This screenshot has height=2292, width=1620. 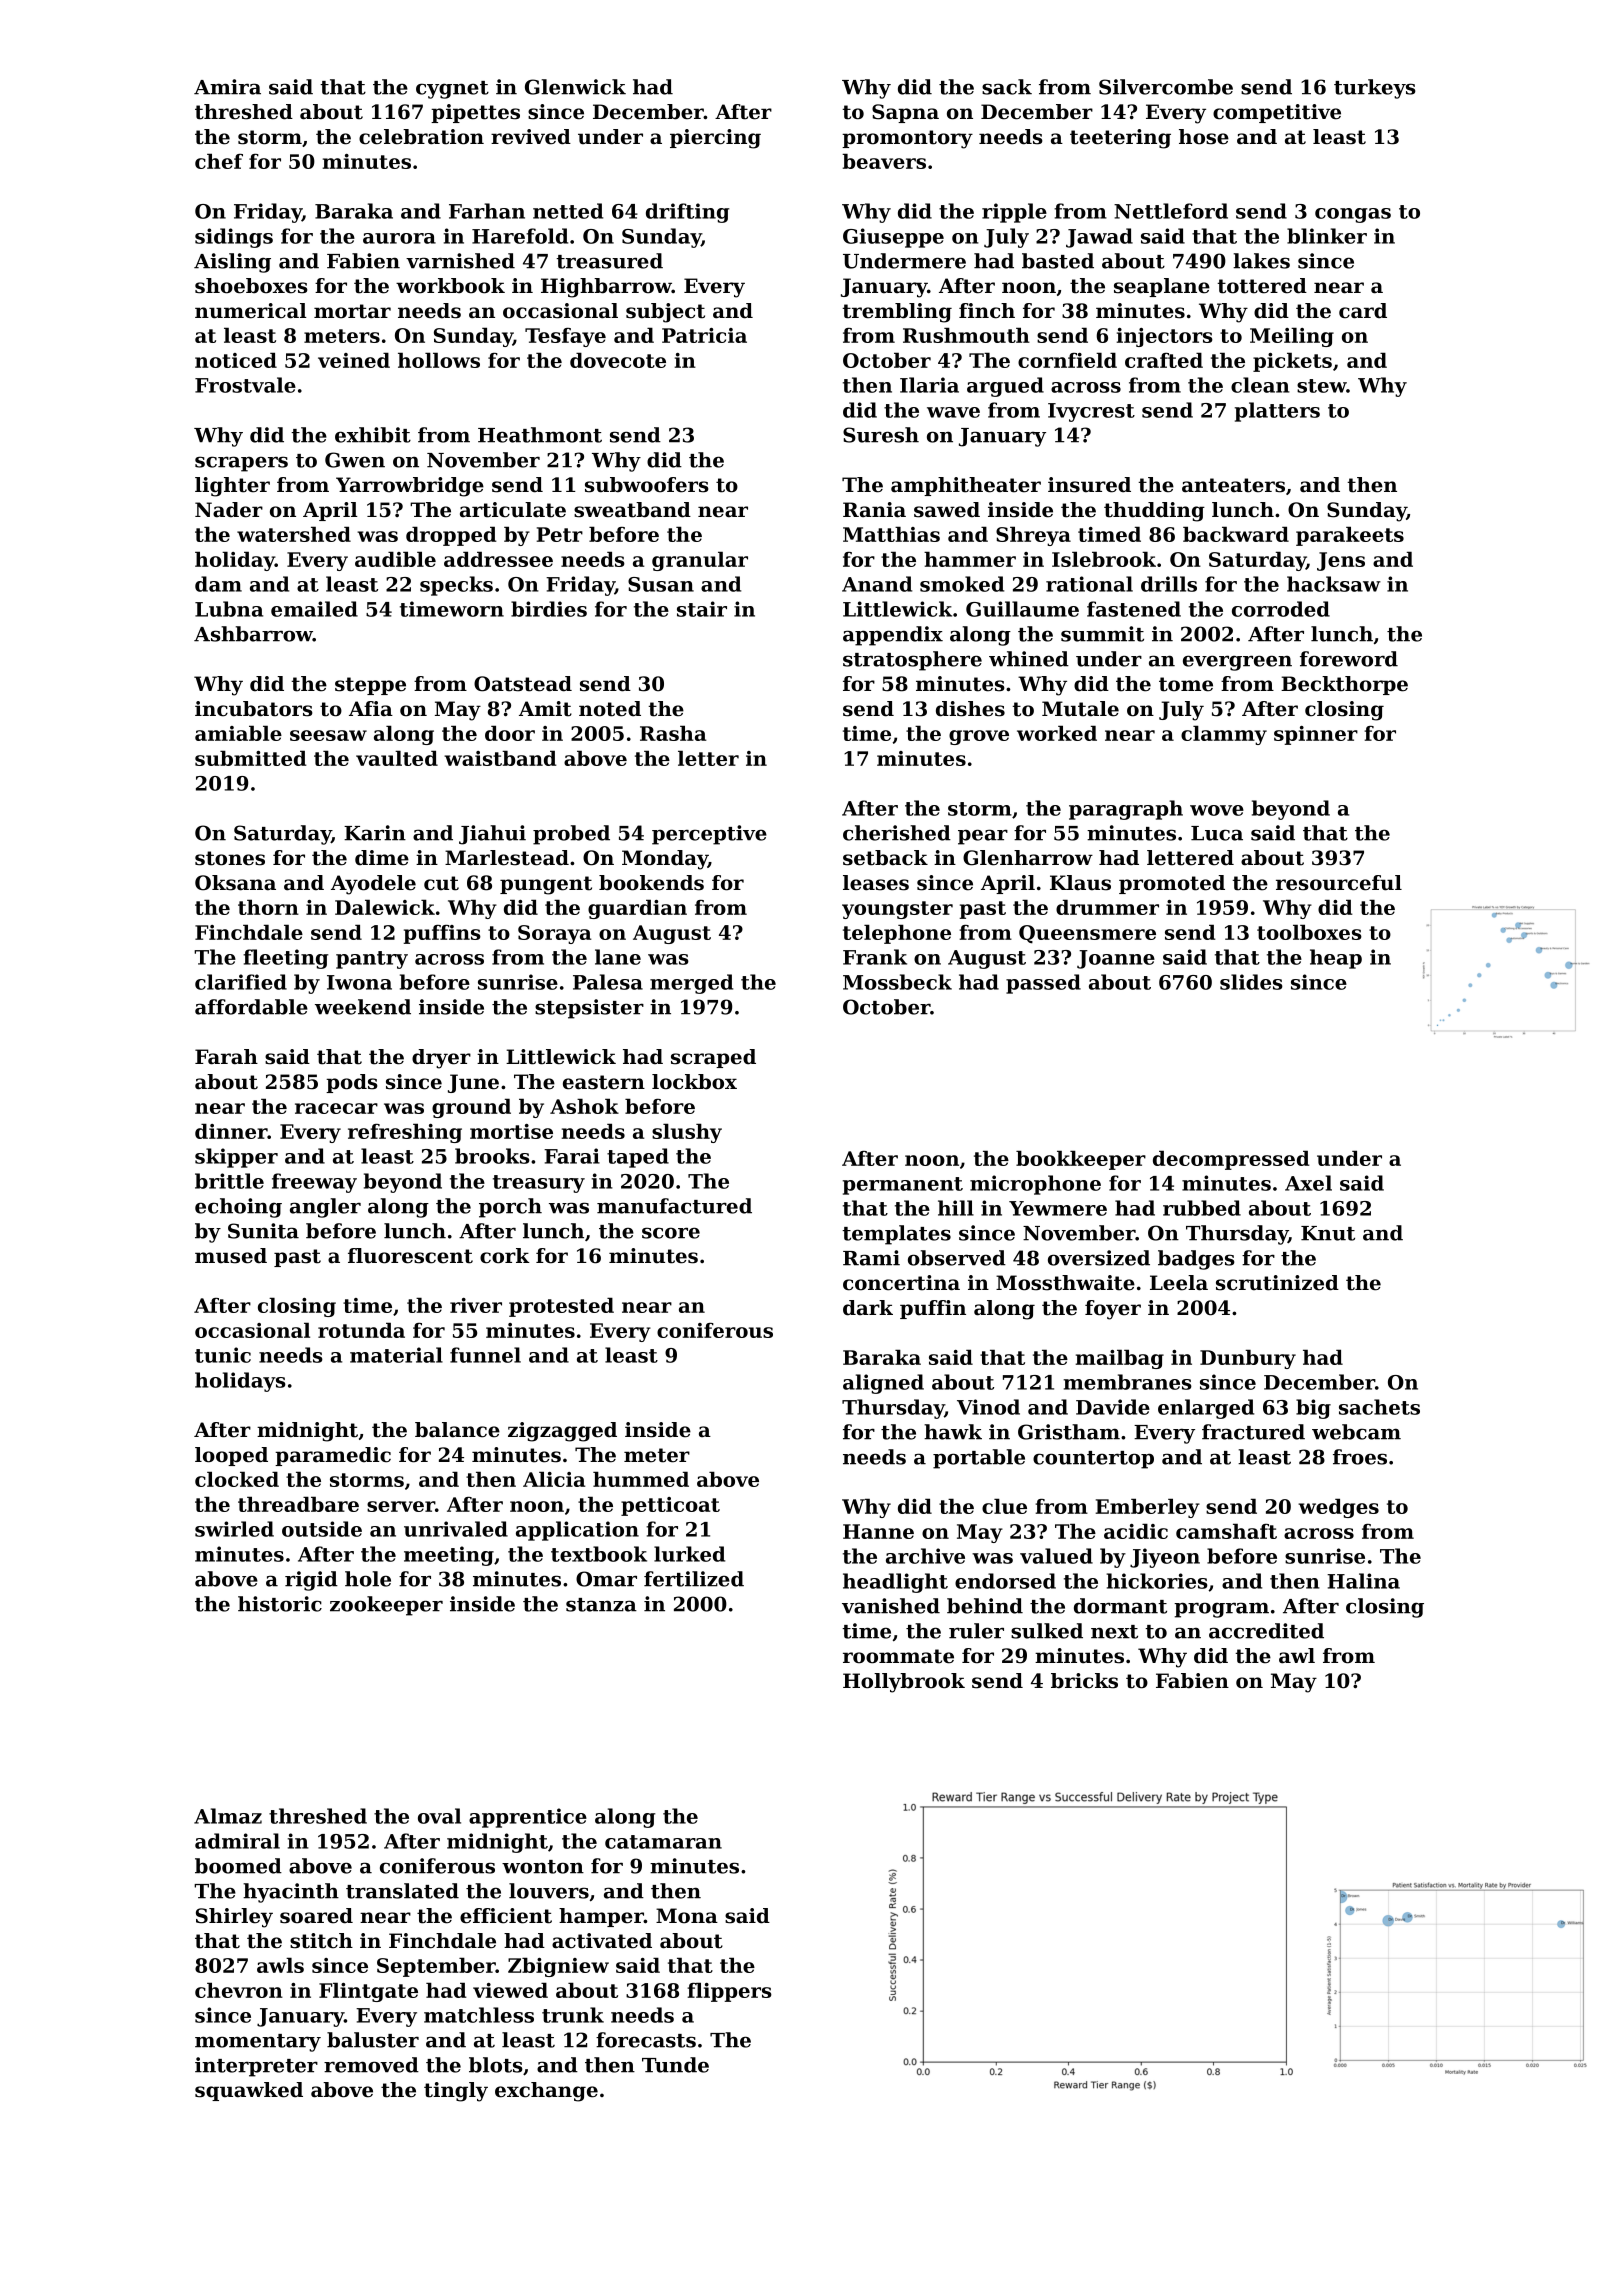 I want to click on Glenwick, so click(x=575, y=87).
